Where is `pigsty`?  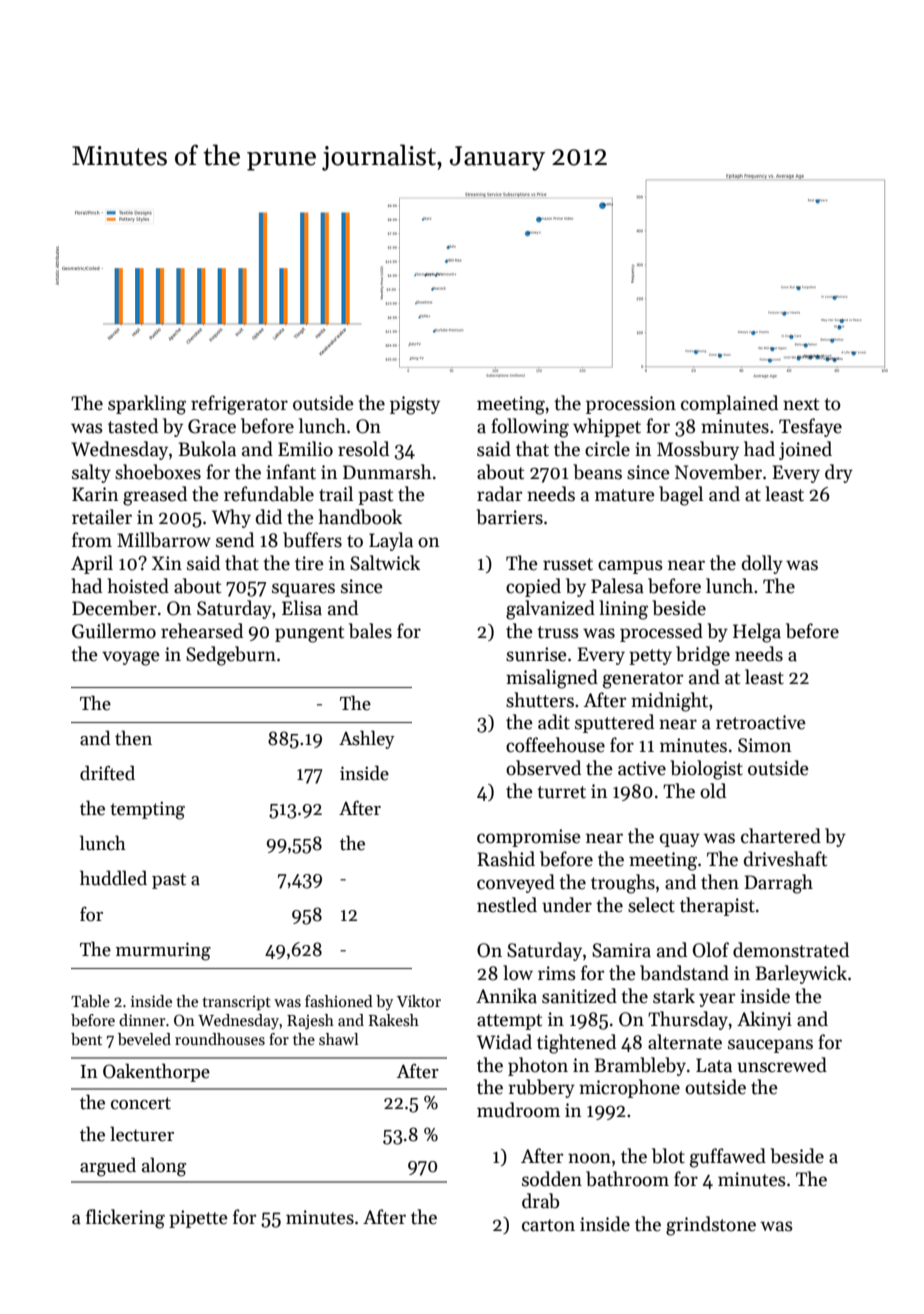 pigsty is located at coordinates (415, 405).
